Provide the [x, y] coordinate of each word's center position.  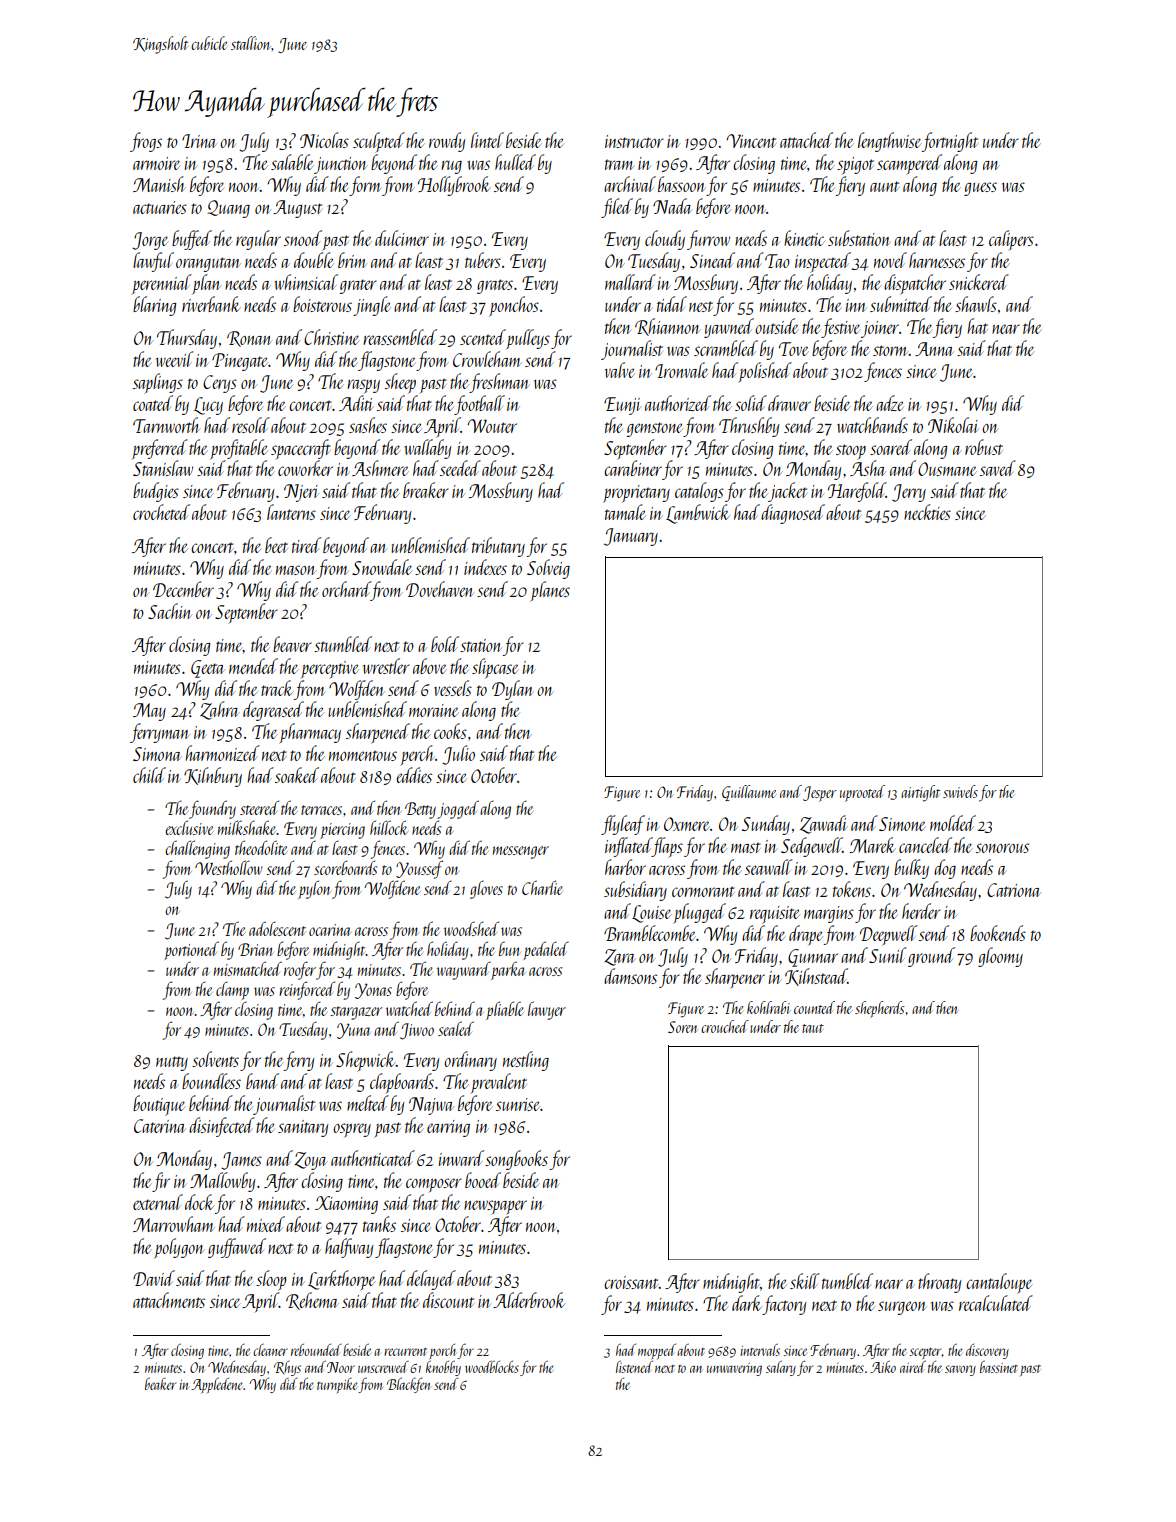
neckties [927, 512]
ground [931, 957]
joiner [880, 329]
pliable [505, 1010]
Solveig [548, 569]
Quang [228, 209]
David [154, 1278]
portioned [191, 950]
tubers [483, 260]
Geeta [207, 669]
